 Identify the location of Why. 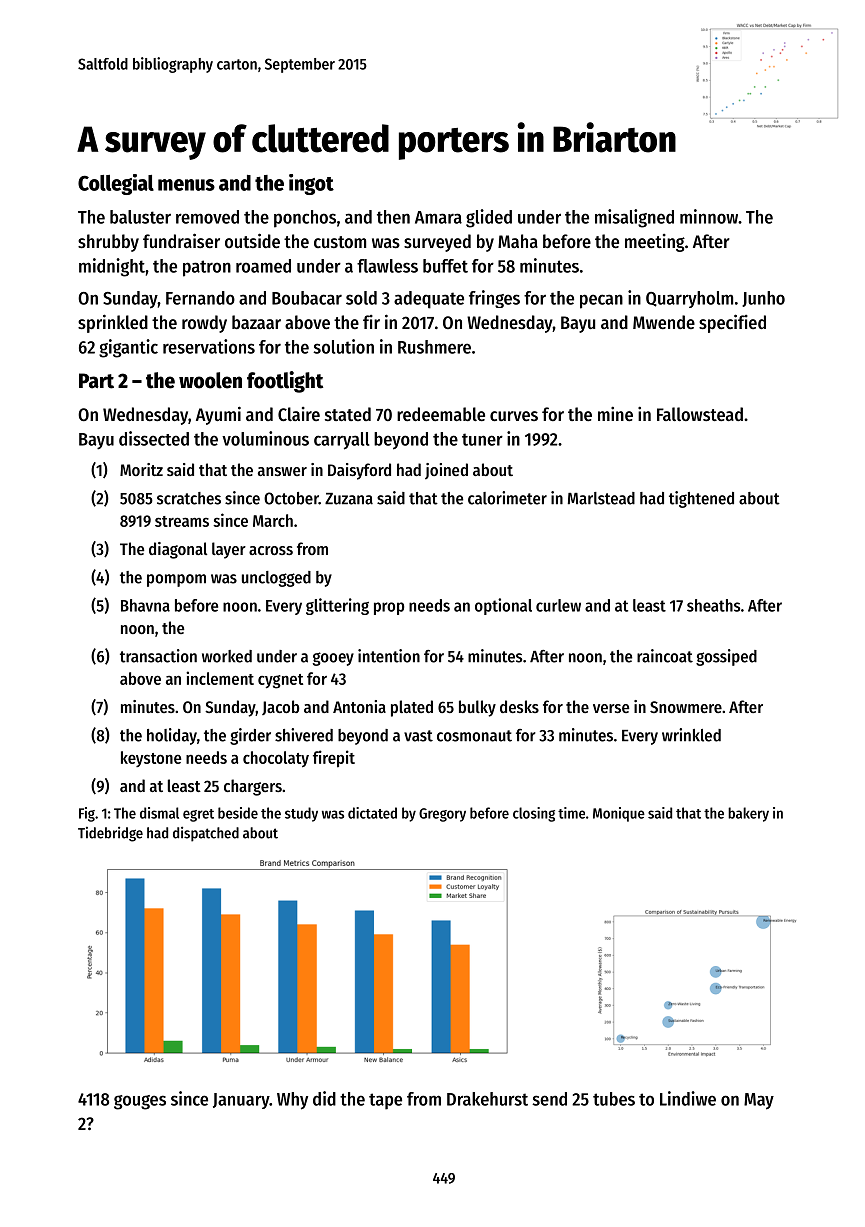
(292, 1101).
